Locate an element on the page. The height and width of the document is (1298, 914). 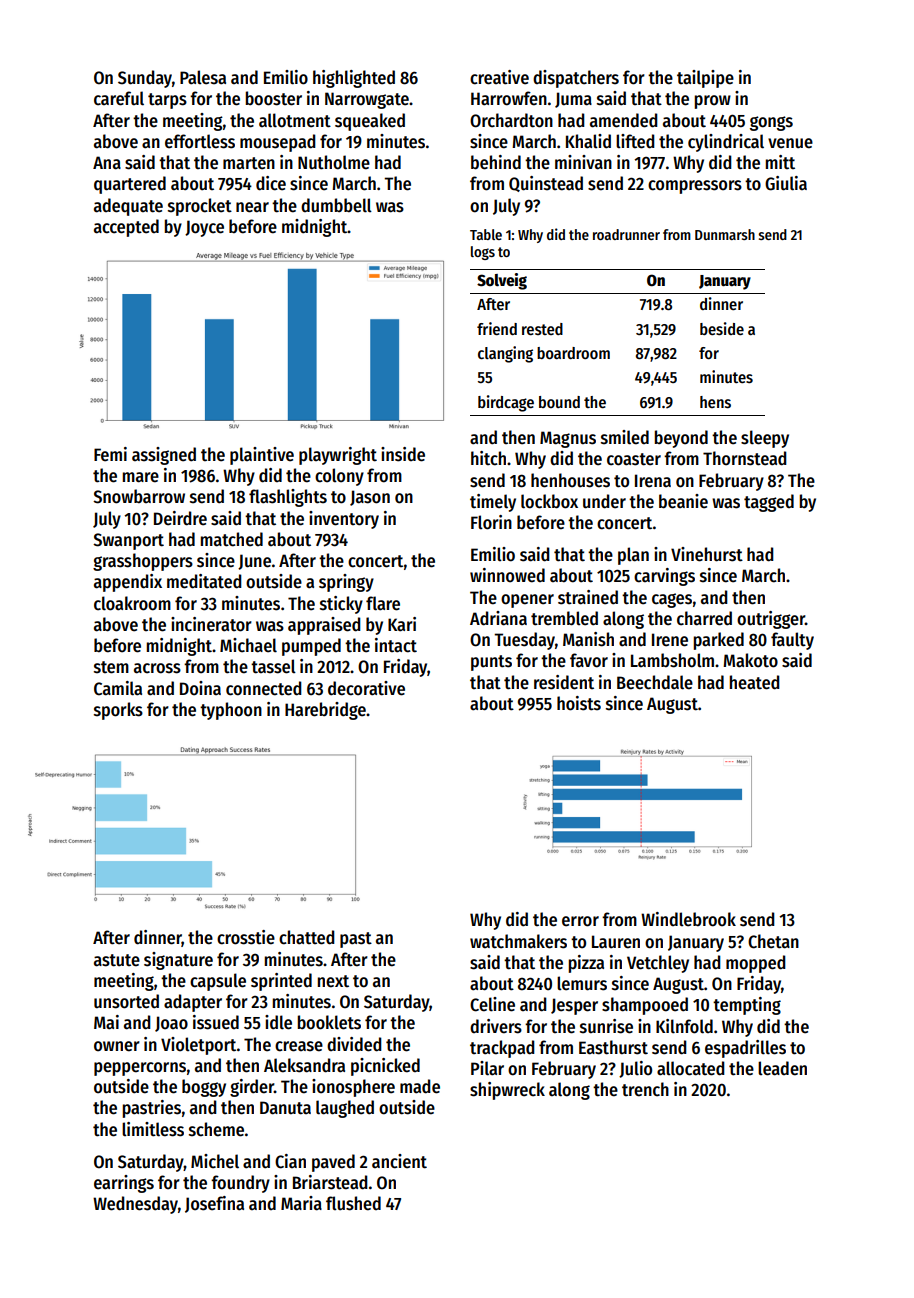
inside is located at coordinates (403, 454).
